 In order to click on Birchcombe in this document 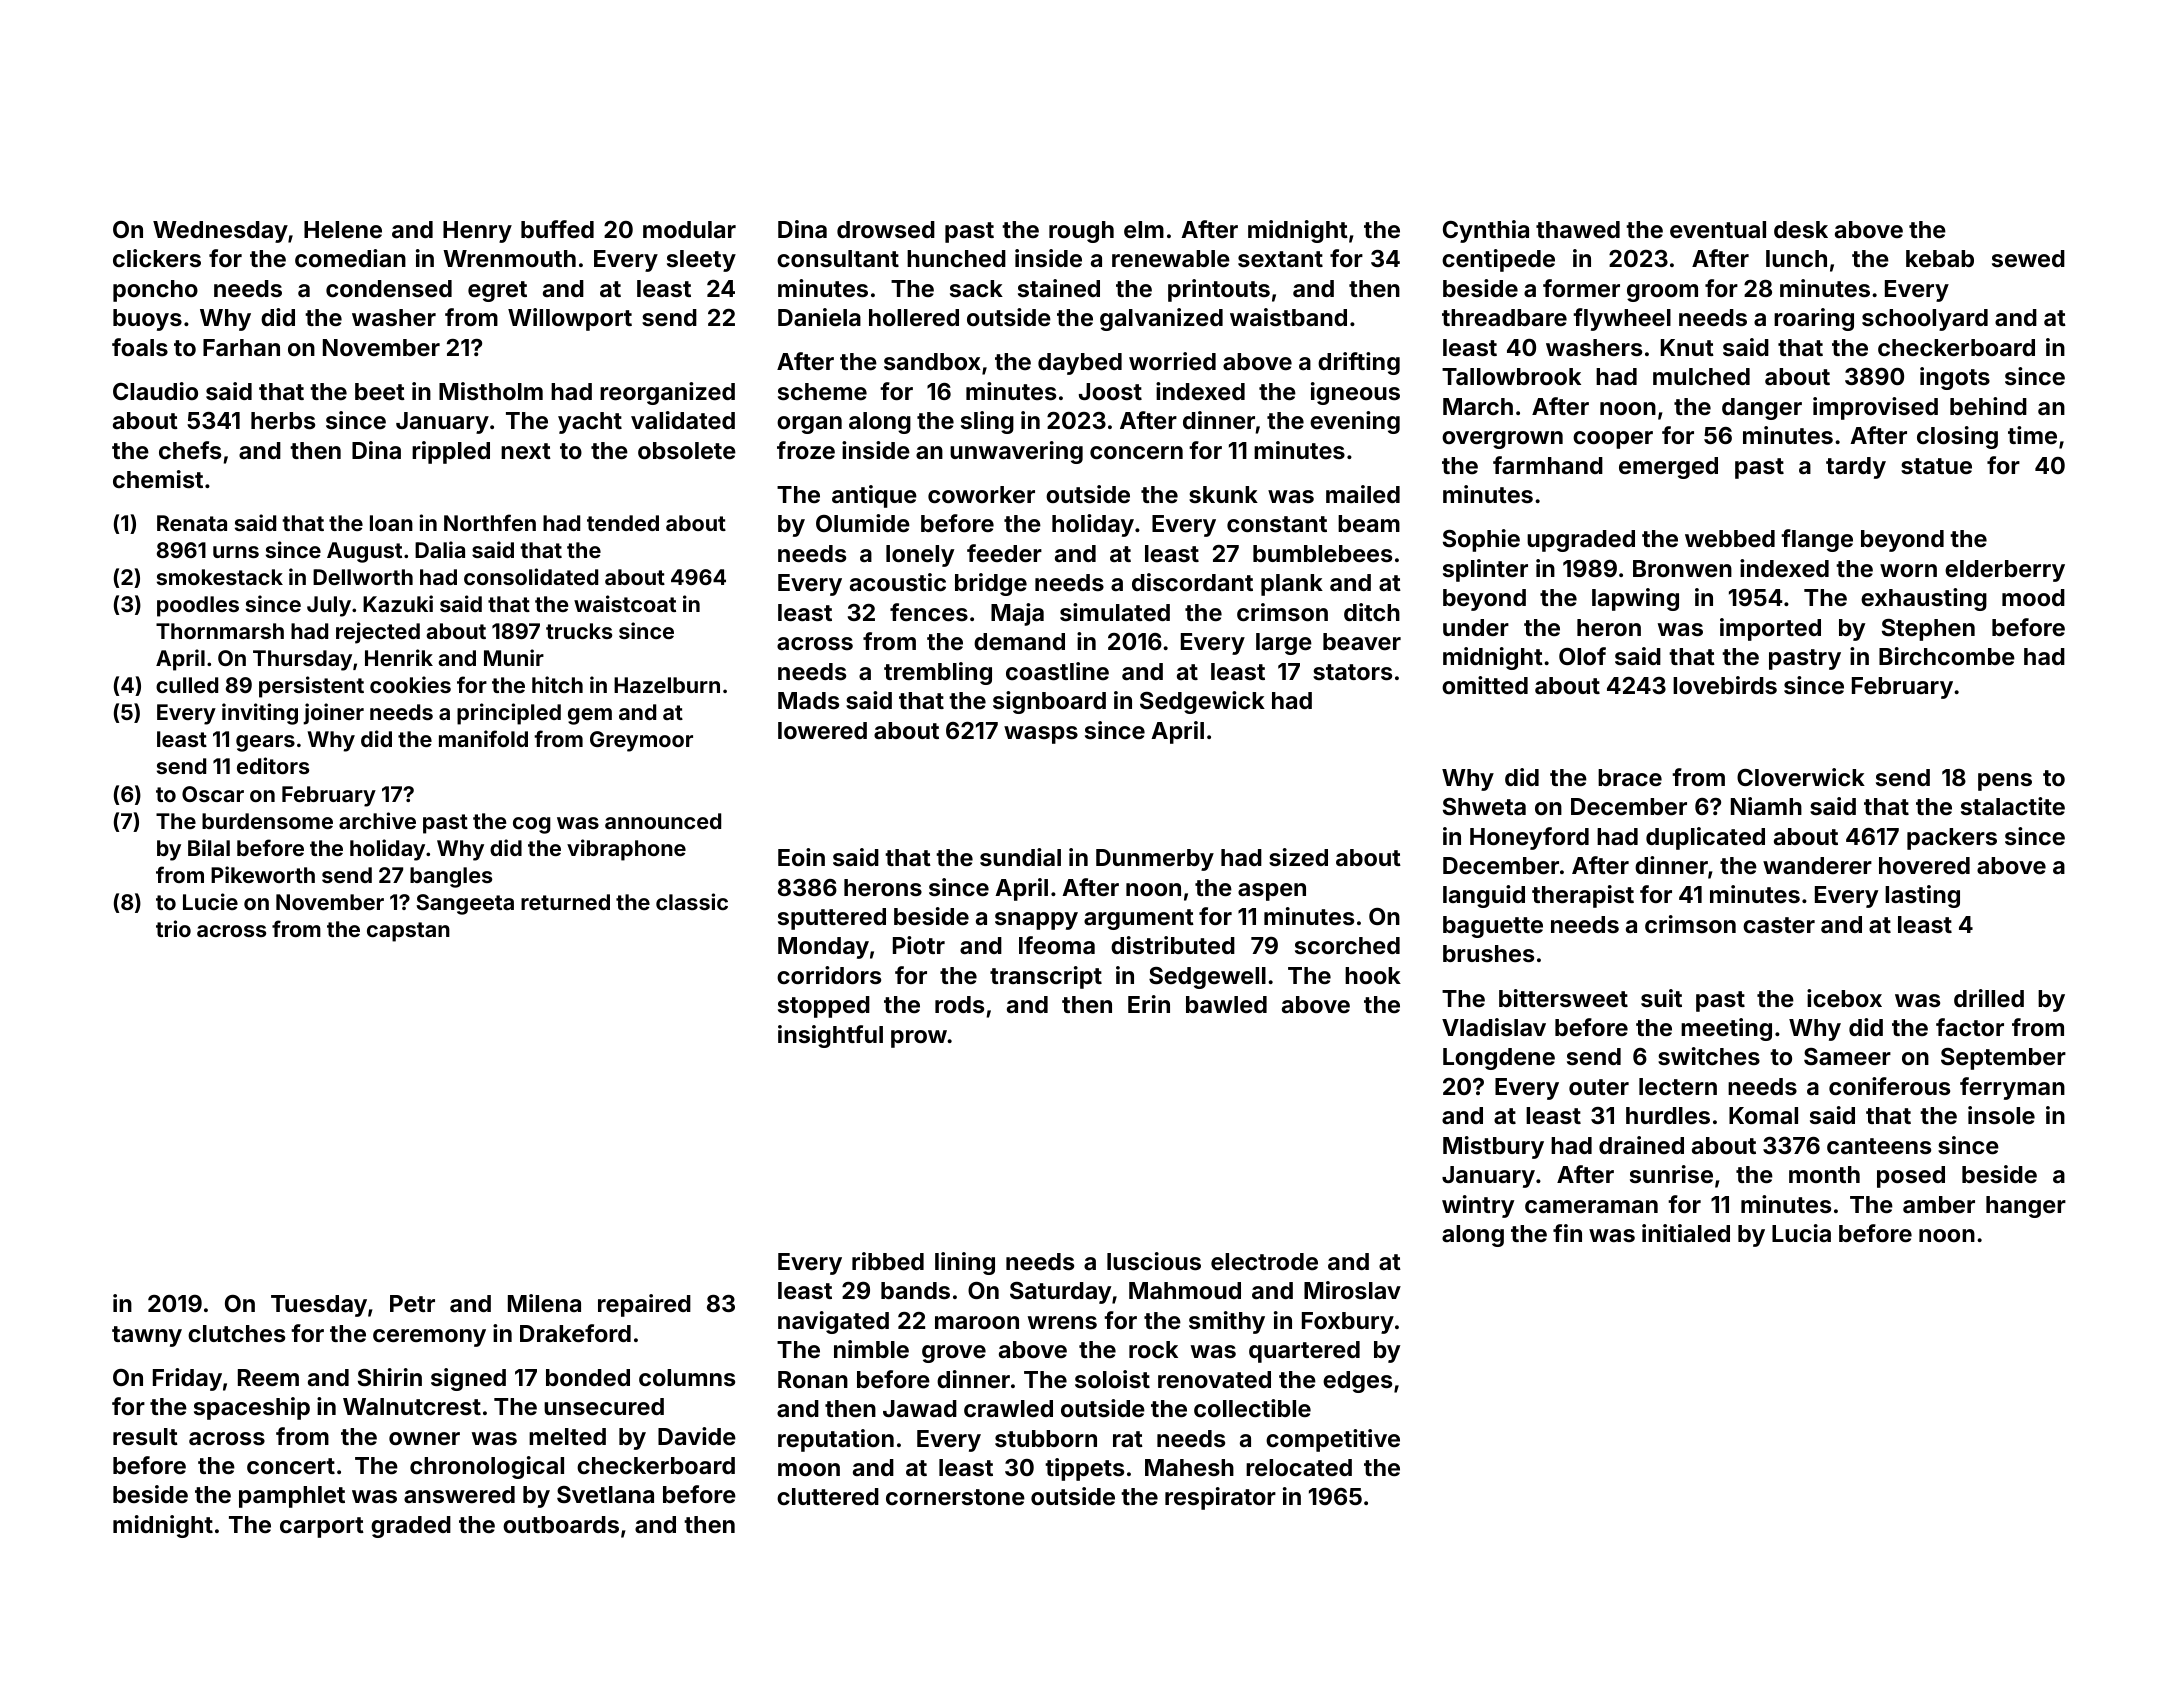, I will do `click(1947, 656)`.
